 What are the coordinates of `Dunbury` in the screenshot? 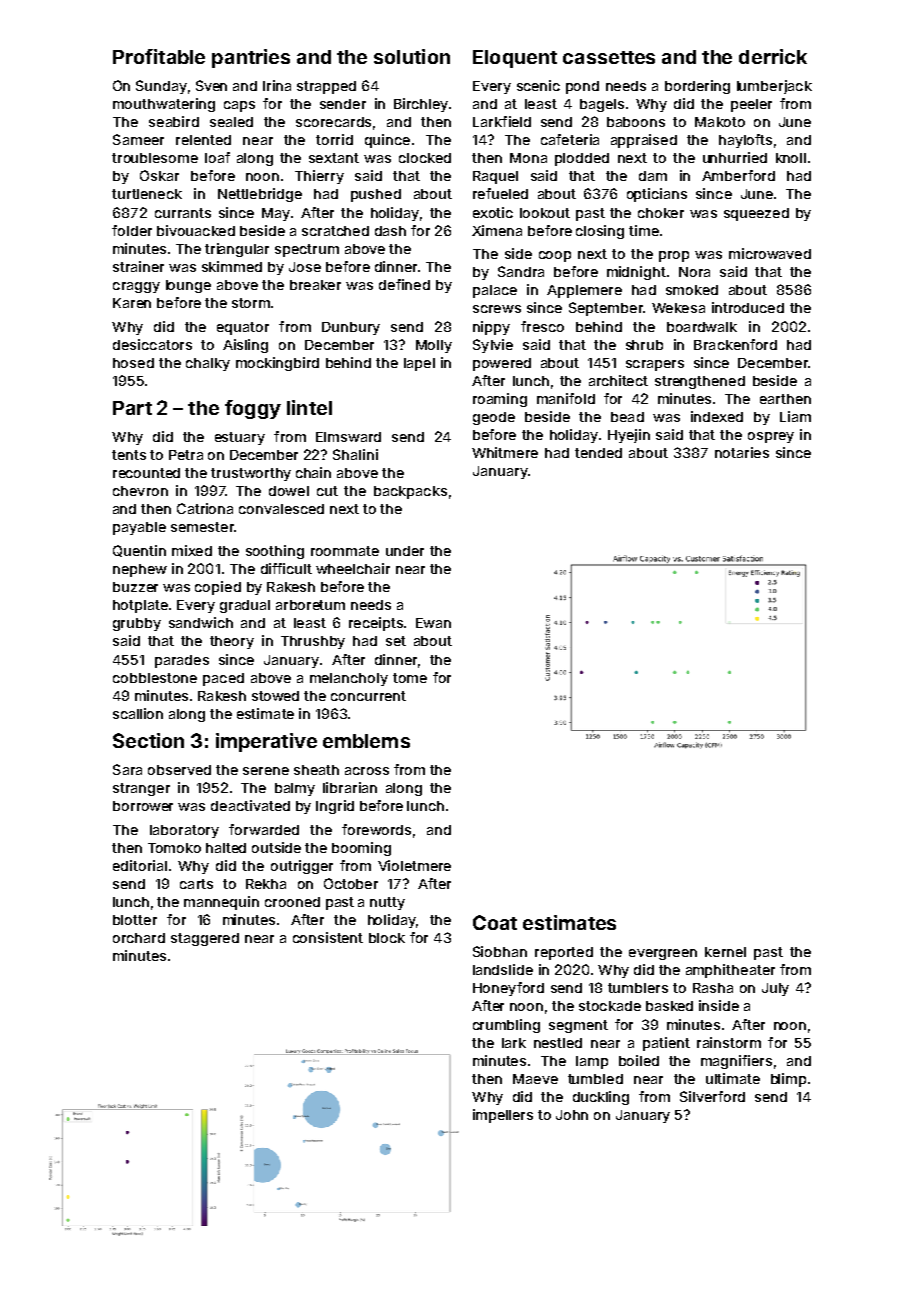 It's located at (351, 328).
